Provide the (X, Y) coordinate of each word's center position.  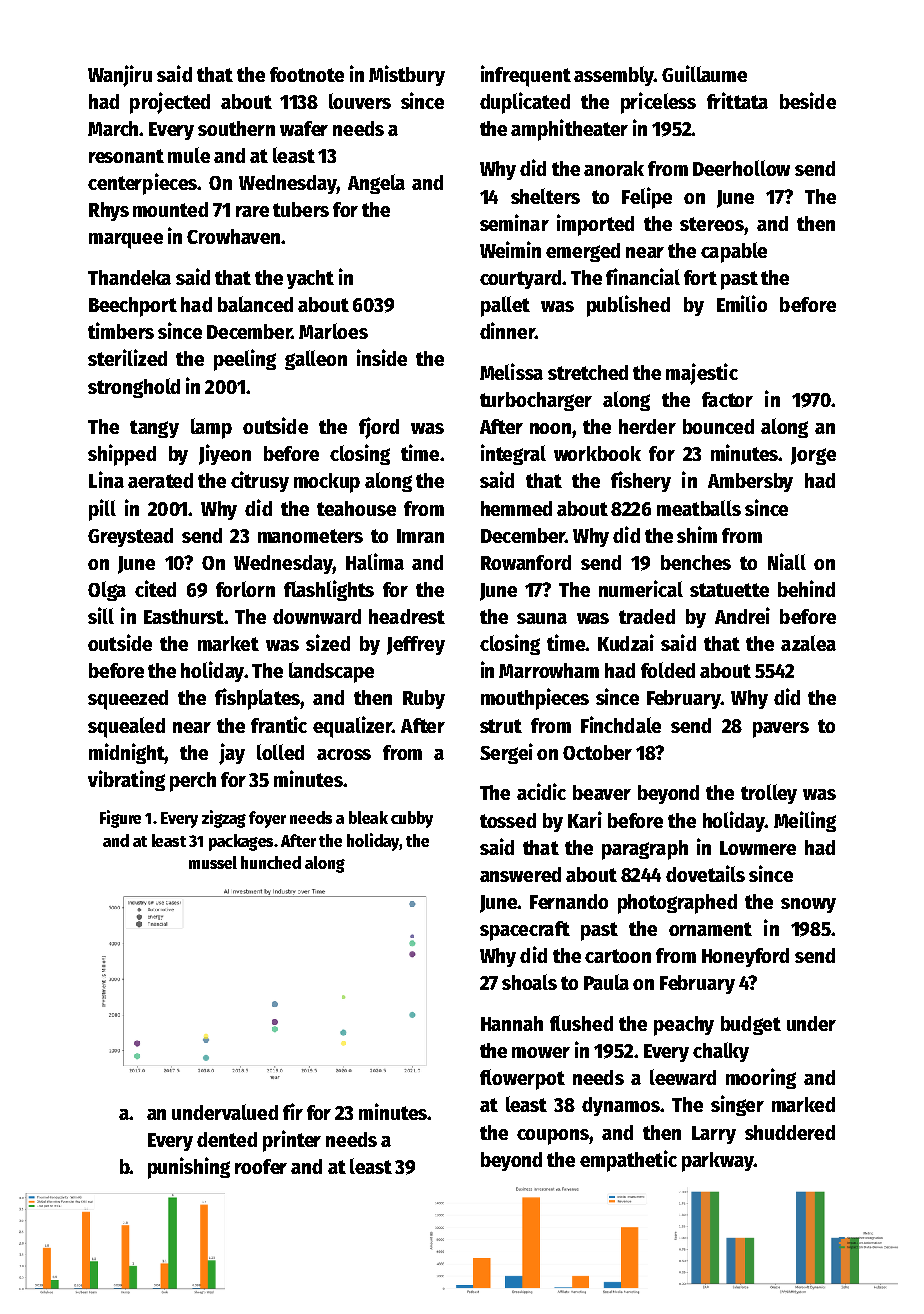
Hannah (512, 1023)
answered (520, 874)
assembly (614, 76)
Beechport (133, 307)
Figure (120, 819)
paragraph (645, 850)
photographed (677, 904)
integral (513, 454)
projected (170, 103)
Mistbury (407, 75)
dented (227, 1139)
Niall (787, 561)
